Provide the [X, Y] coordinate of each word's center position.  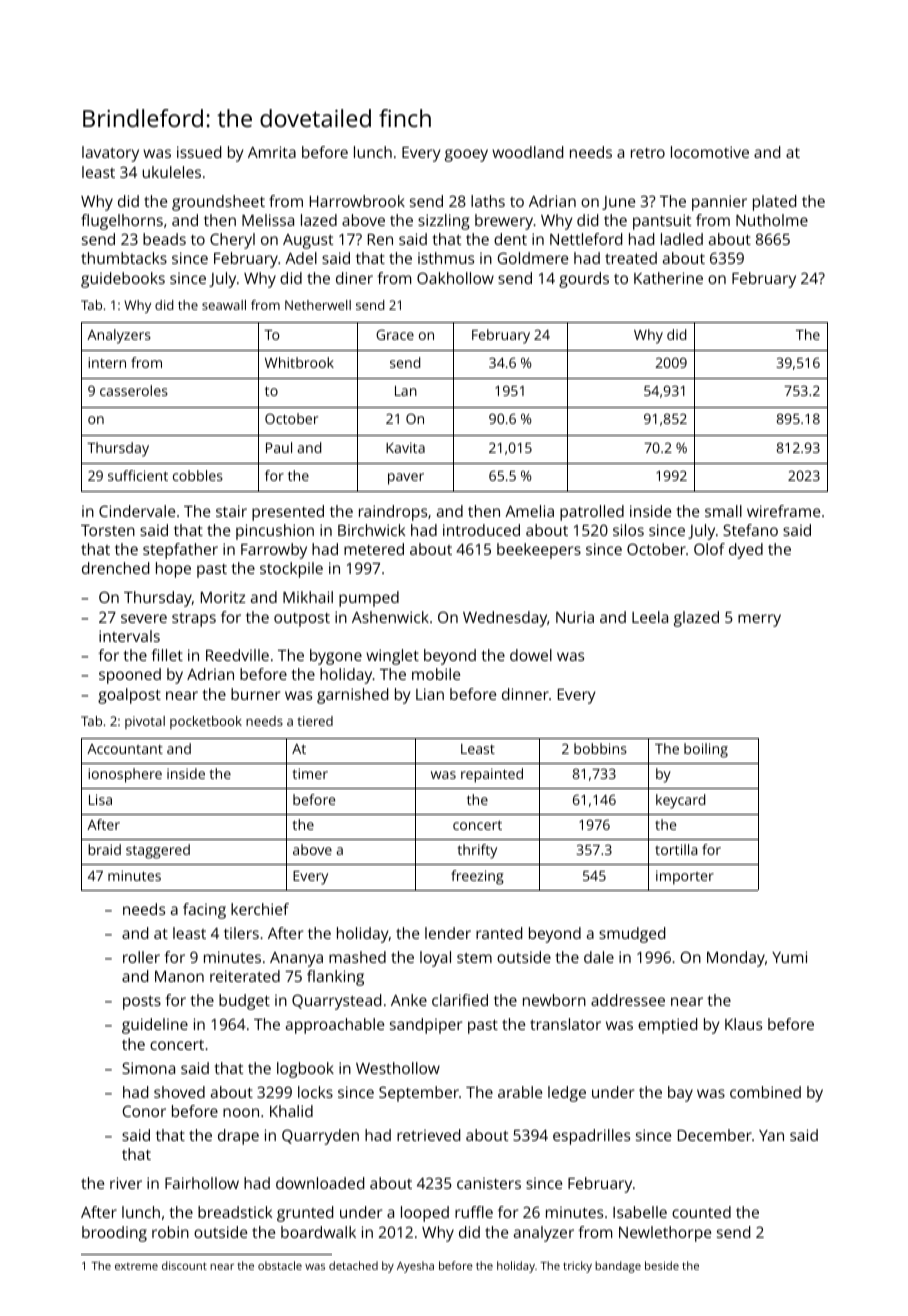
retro [648, 153]
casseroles [134, 390]
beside [662, 1265]
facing [204, 911]
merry [759, 620]
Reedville [237, 655]
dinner [525, 694]
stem [474, 958]
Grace [395, 334]
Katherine [668, 278]
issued [199, 152]
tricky [577, 1267]
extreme [136, 1266]
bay [680, 1094]
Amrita [272, 152]
